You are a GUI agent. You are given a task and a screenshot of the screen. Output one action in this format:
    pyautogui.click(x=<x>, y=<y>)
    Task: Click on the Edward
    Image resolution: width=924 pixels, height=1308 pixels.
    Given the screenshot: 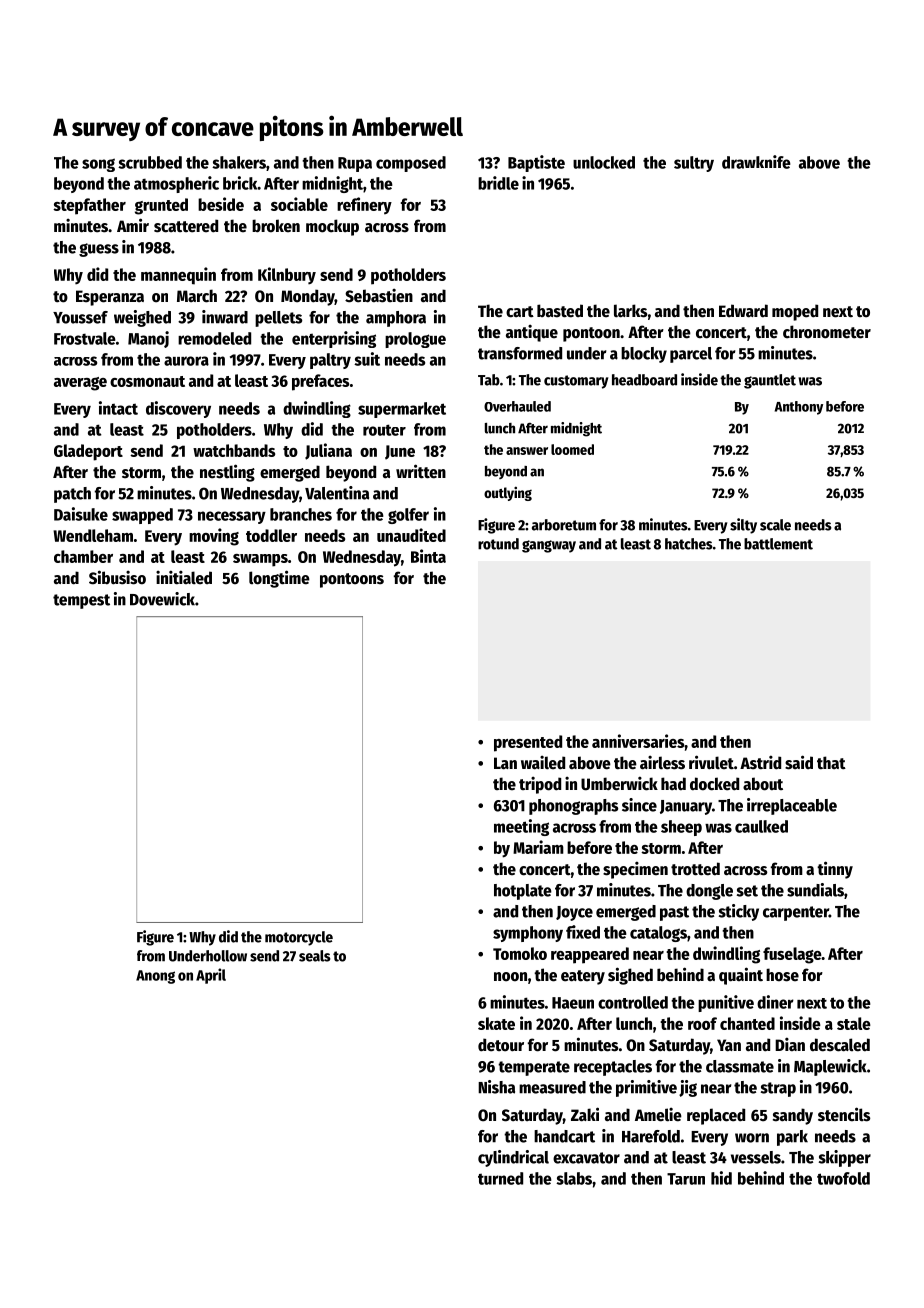 What is the action you would take?
    pyautogui.click(x=743, y=311)
